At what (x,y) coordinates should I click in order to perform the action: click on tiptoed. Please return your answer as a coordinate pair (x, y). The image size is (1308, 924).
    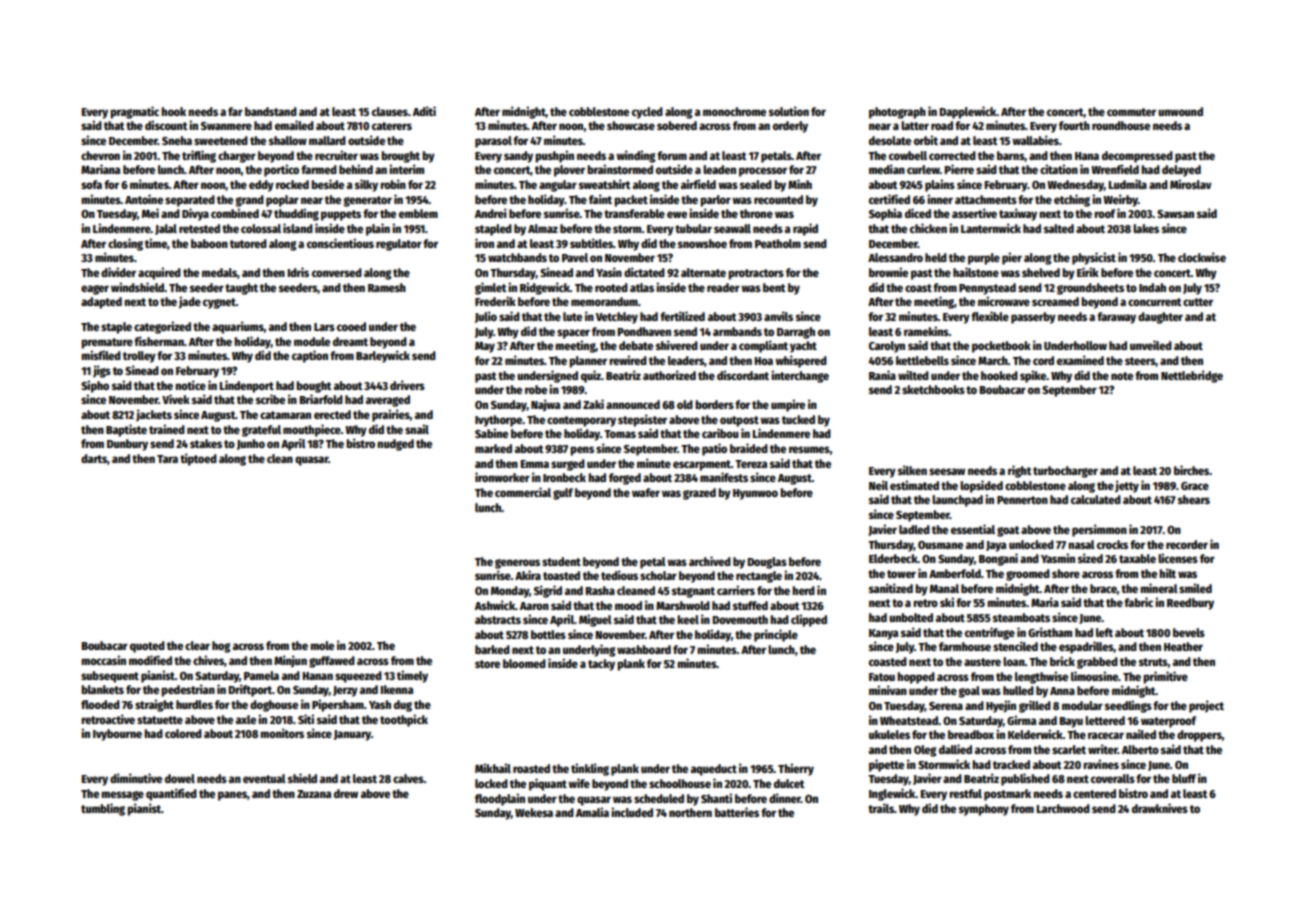
    Looking at the image, I should click on (198, 459).
